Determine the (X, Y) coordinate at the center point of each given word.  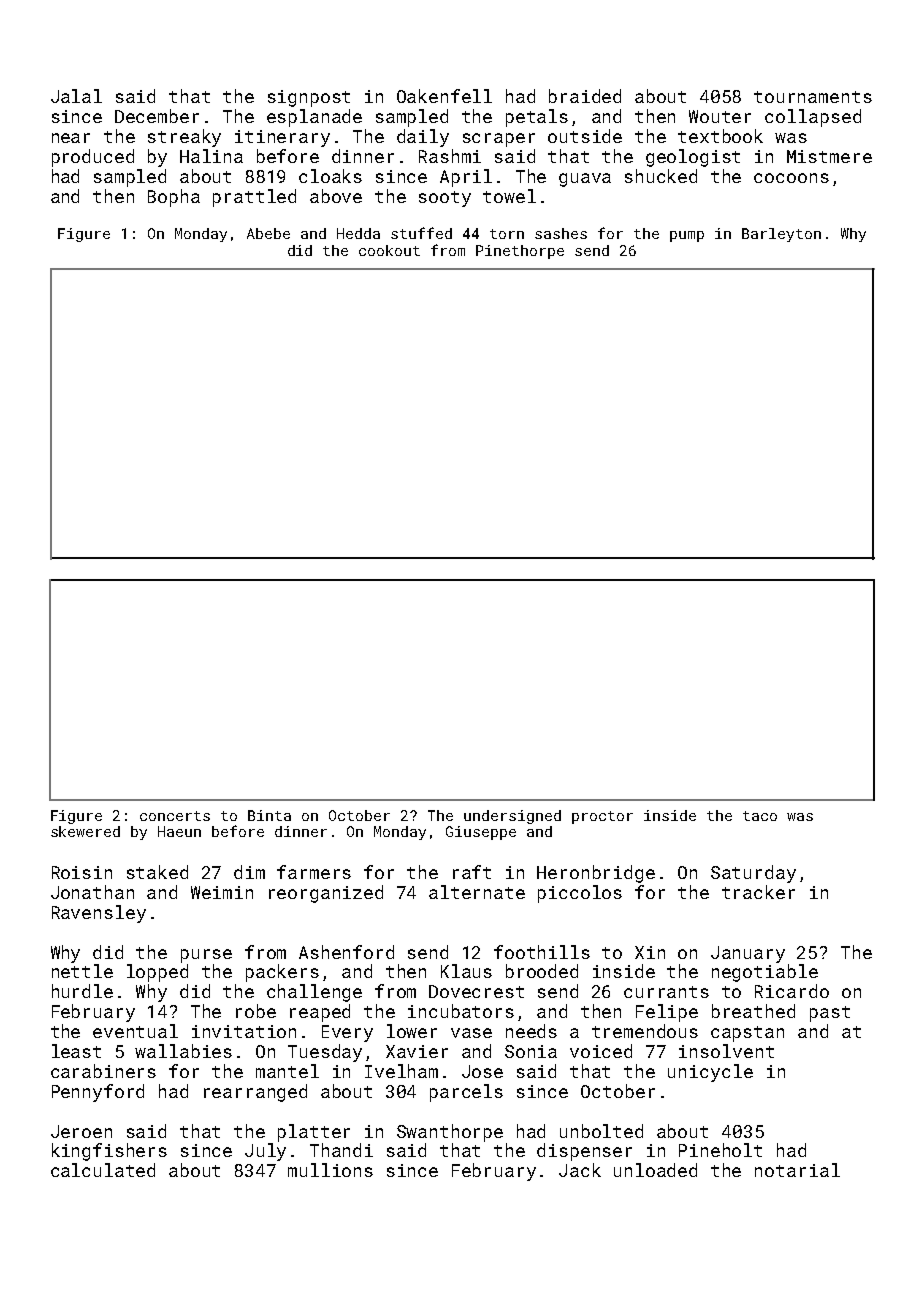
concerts (175, 816)
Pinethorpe (520, 252)
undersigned (512, 817)
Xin (650, 952)
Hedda (358, 233)
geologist (693, 158)
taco (760, 816)
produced (93, 158)
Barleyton (781, 235)
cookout (389, 250)
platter (314, 1133)
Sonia (531, 1051)
